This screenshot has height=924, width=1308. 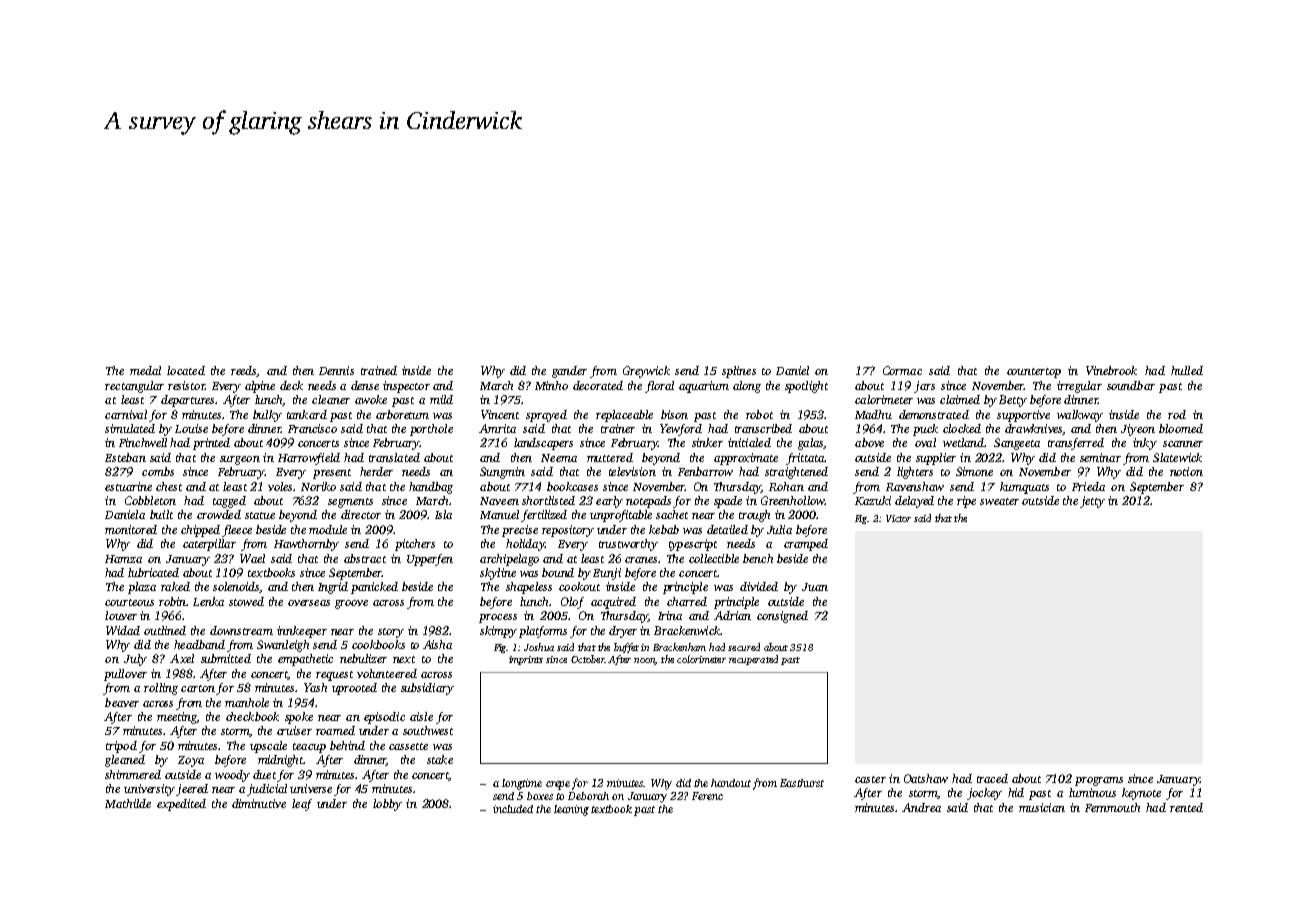 What do you see at coordinates (806, 545) in the screenshot?
I see `cramped` at bounding box center [806, 545].
